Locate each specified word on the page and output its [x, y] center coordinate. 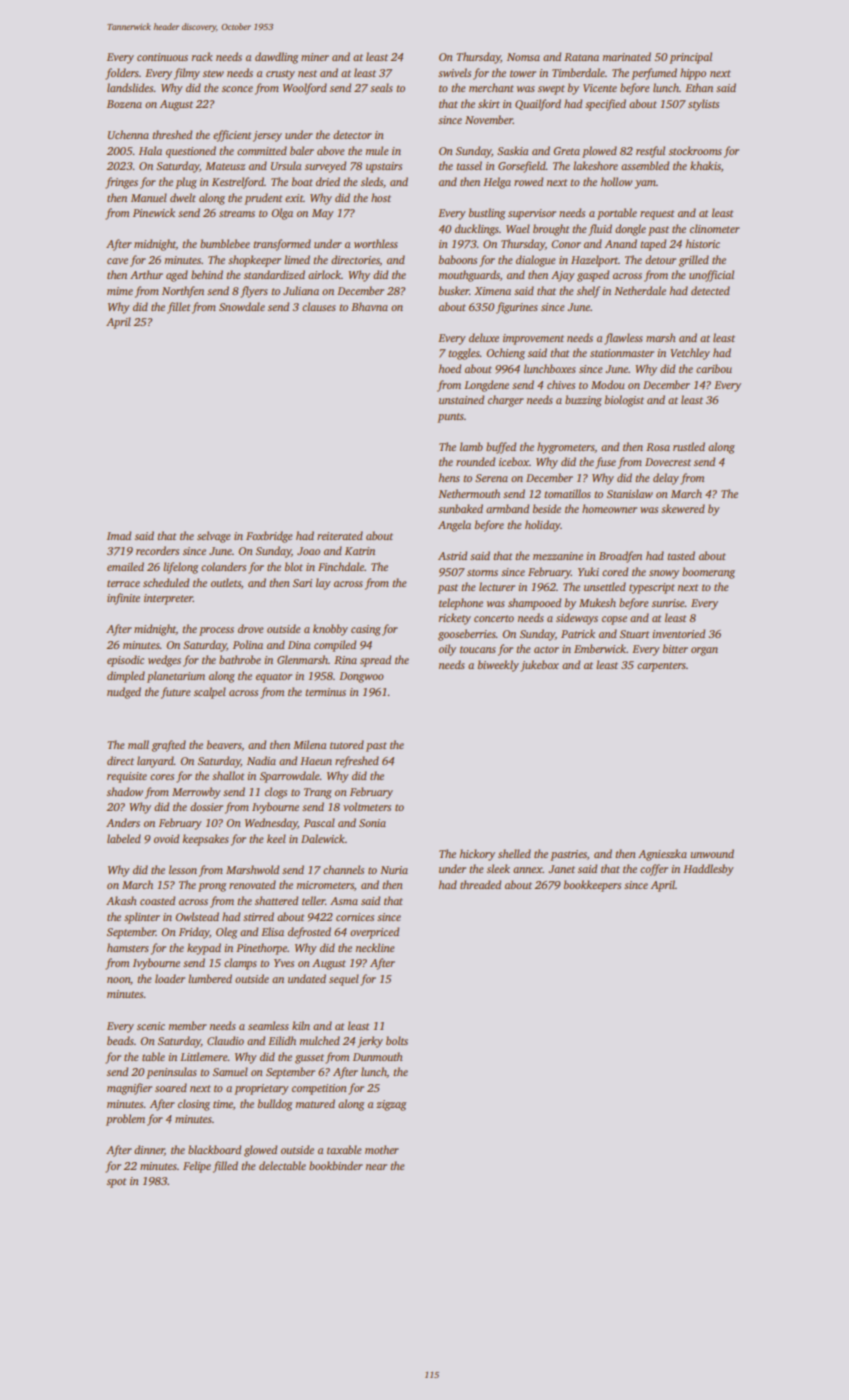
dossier [206, 806]
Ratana [581, 57]
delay [666, 479]
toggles [464, 354]
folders [122, 74]
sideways [577, 619]
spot [116, 1183]
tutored [347, 744]
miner [315, 57]
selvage [214, 537]
